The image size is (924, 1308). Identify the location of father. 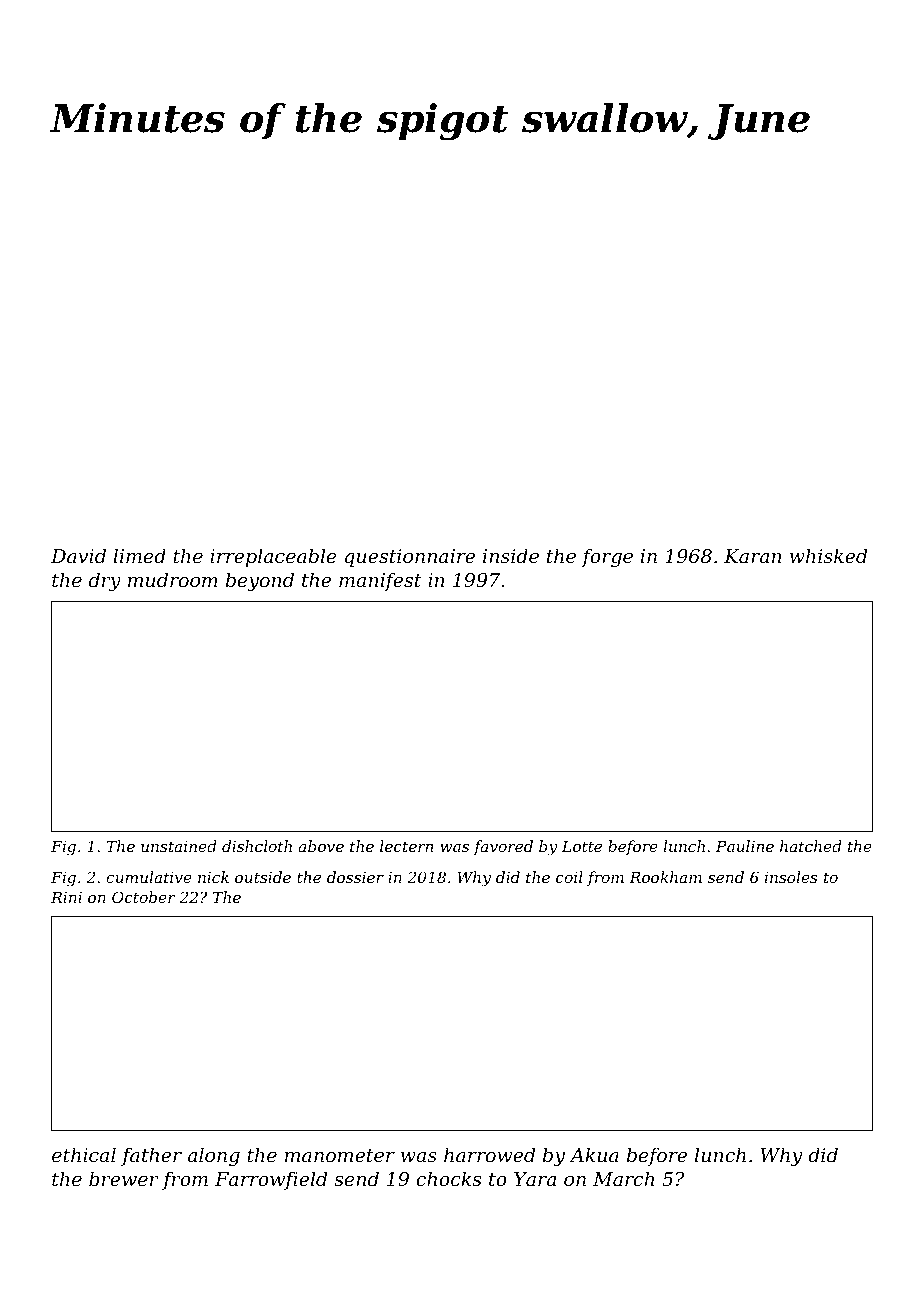
(151, 1156).
